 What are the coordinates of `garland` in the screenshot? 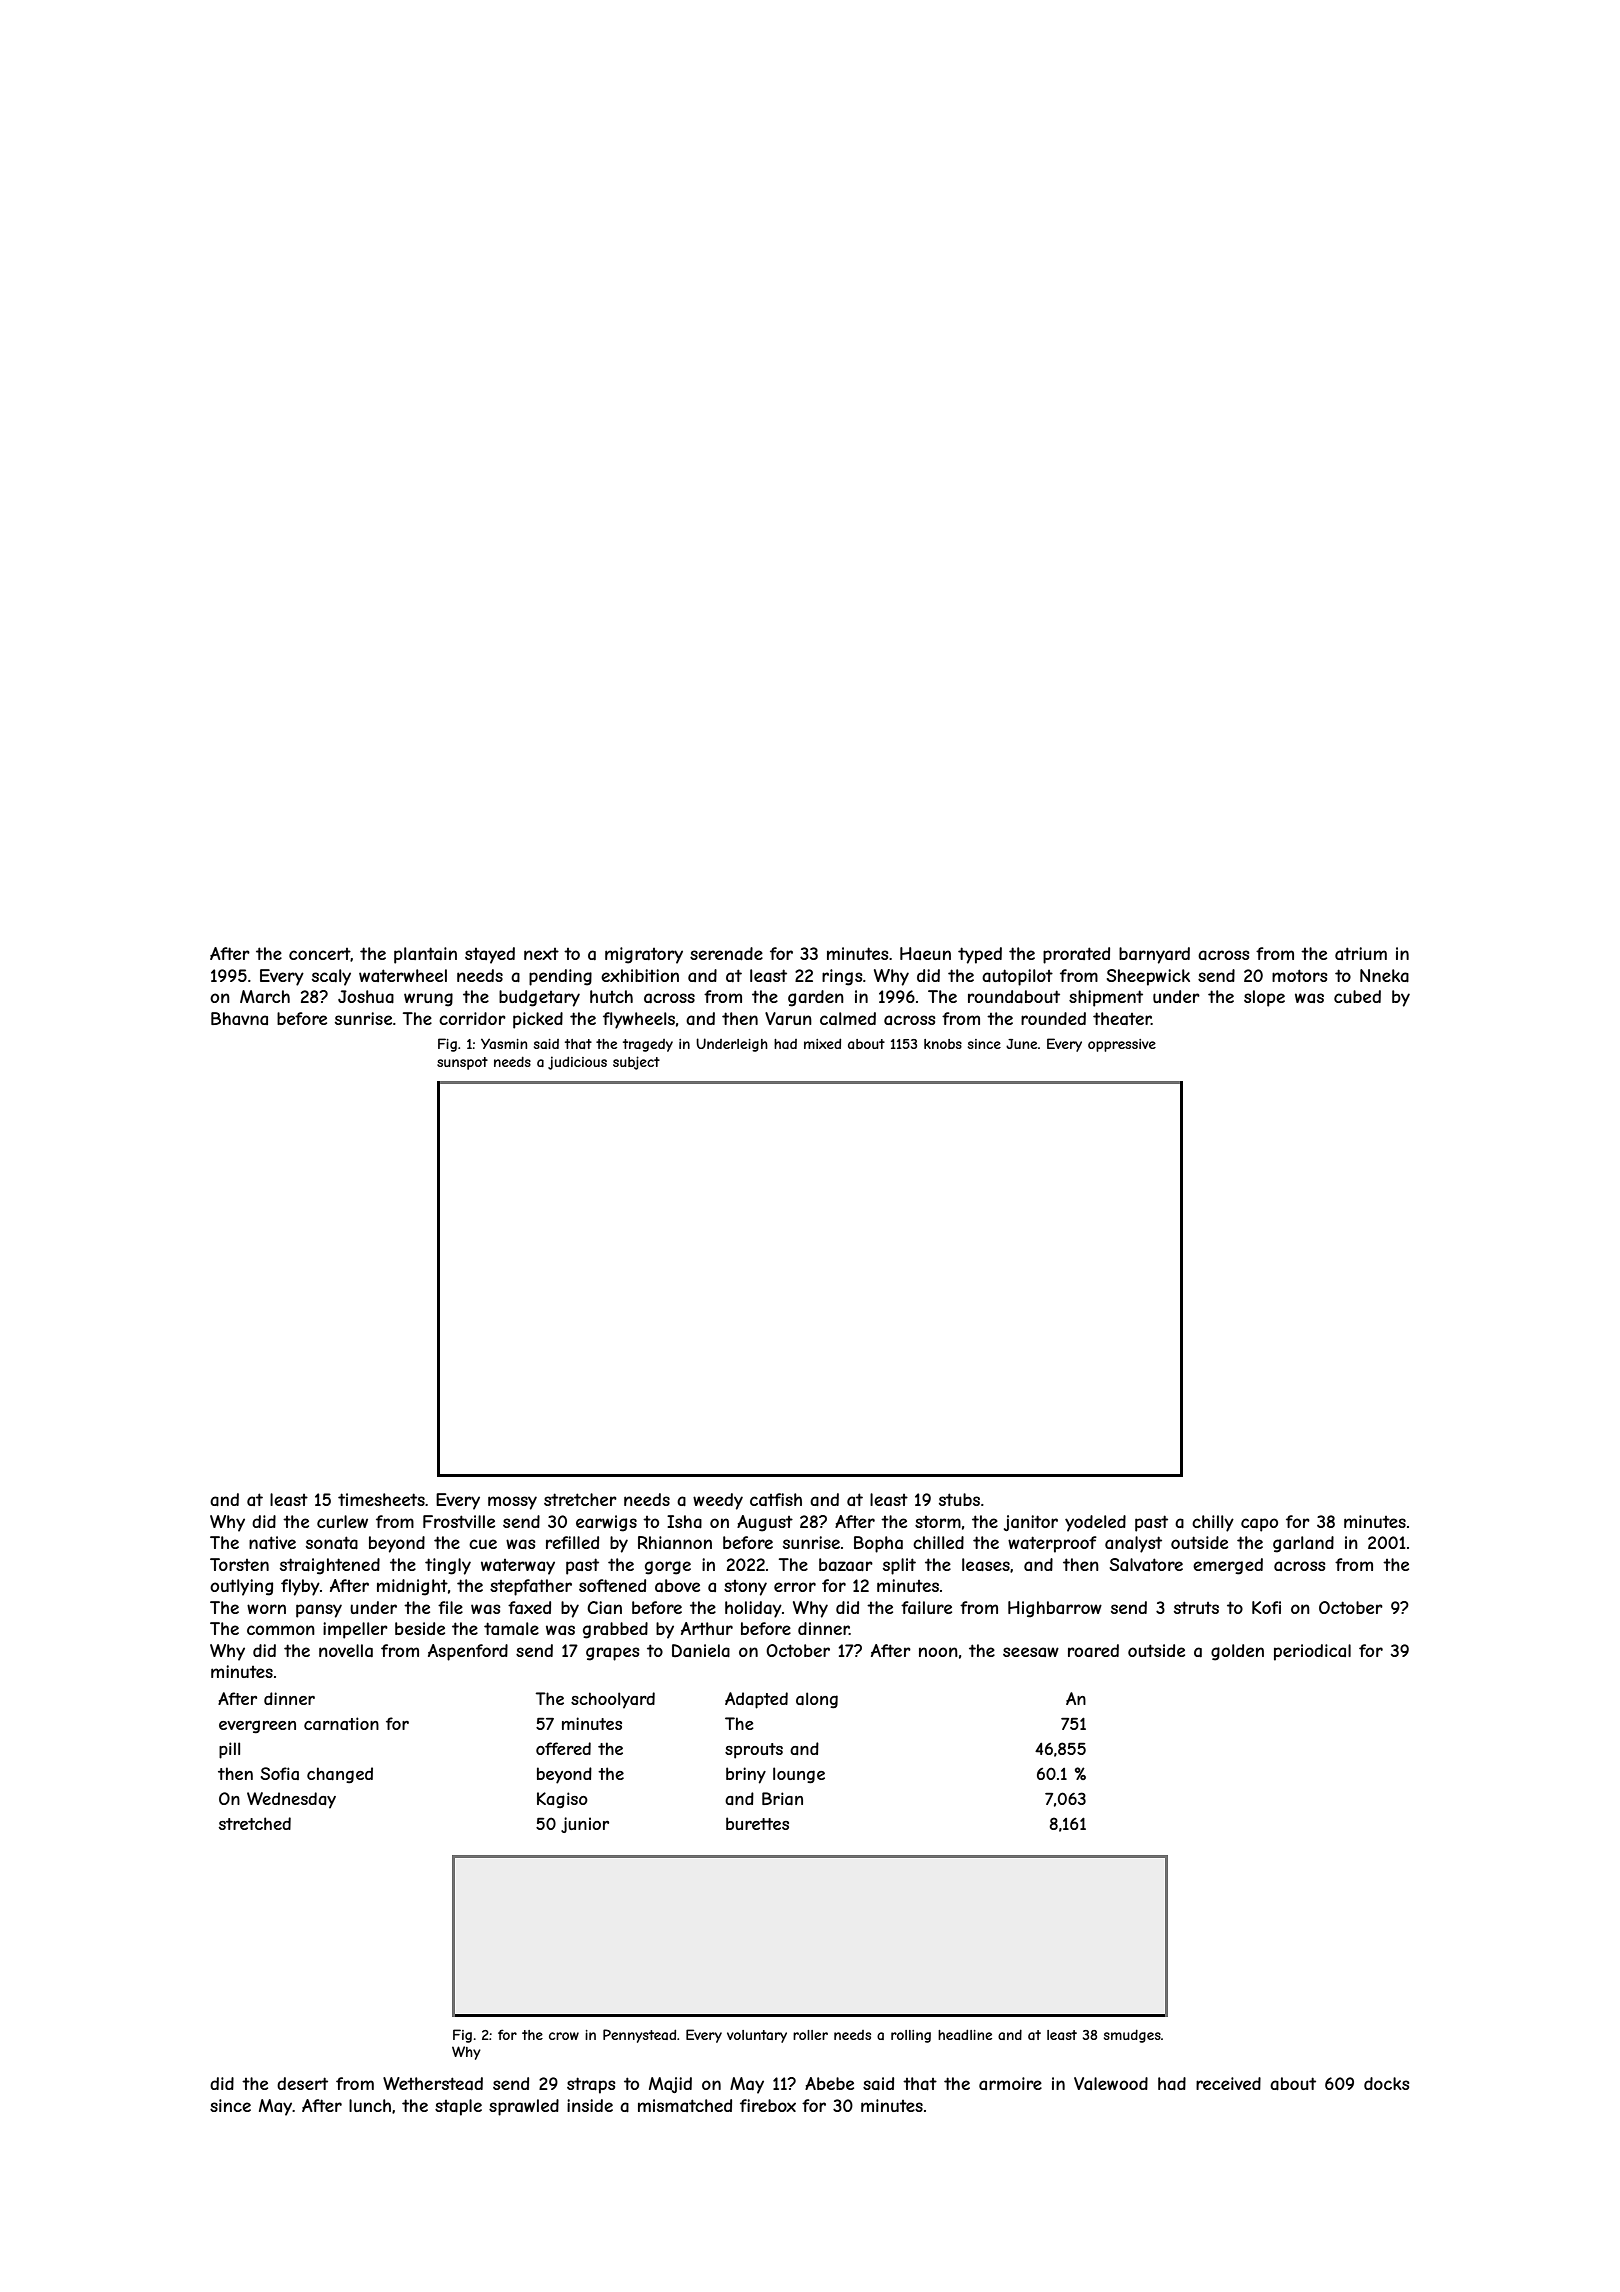 It's located at (1303, 1544).
